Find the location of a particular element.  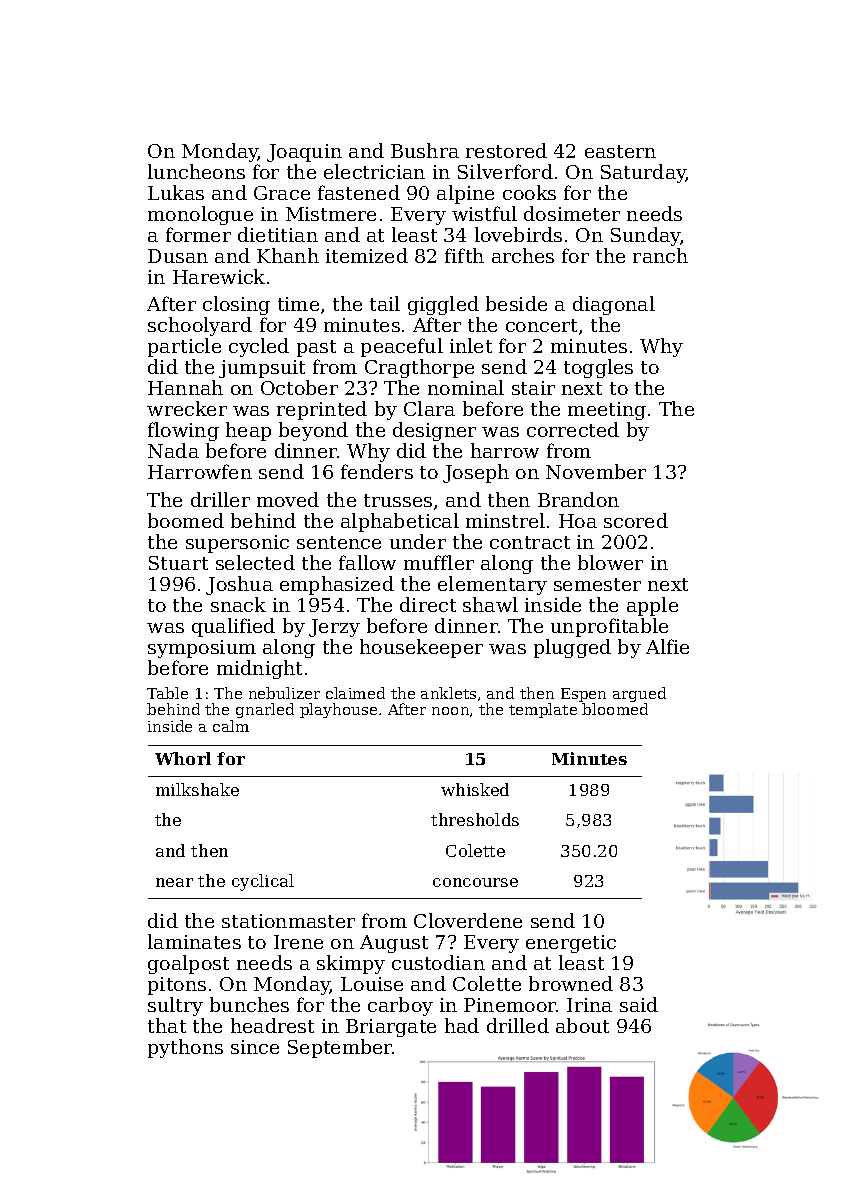

playhouse is located at coordinates (338, 710).
